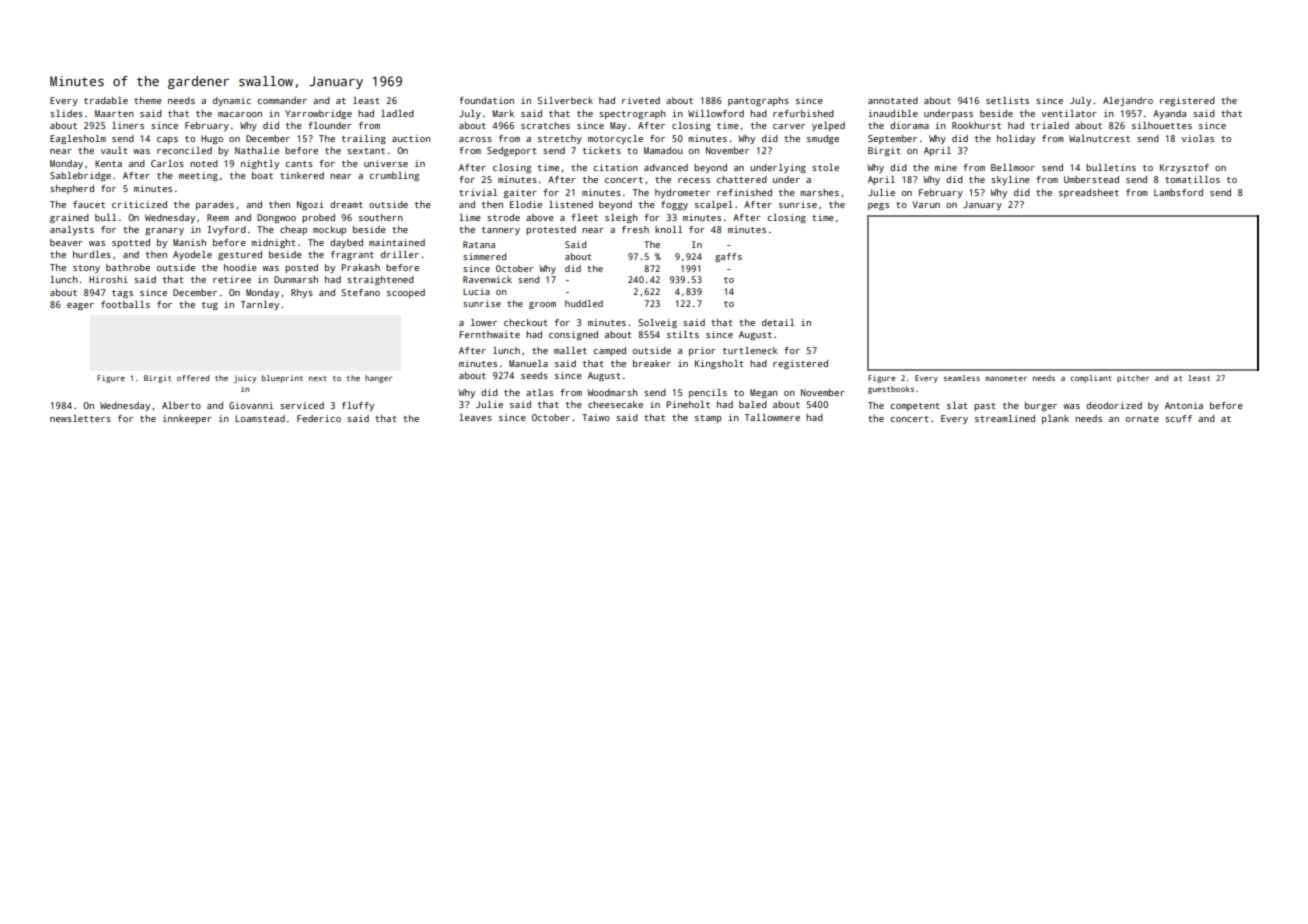 This document has height=924, width=1308. I want to click on Kingsholt, so click(719, 364).
